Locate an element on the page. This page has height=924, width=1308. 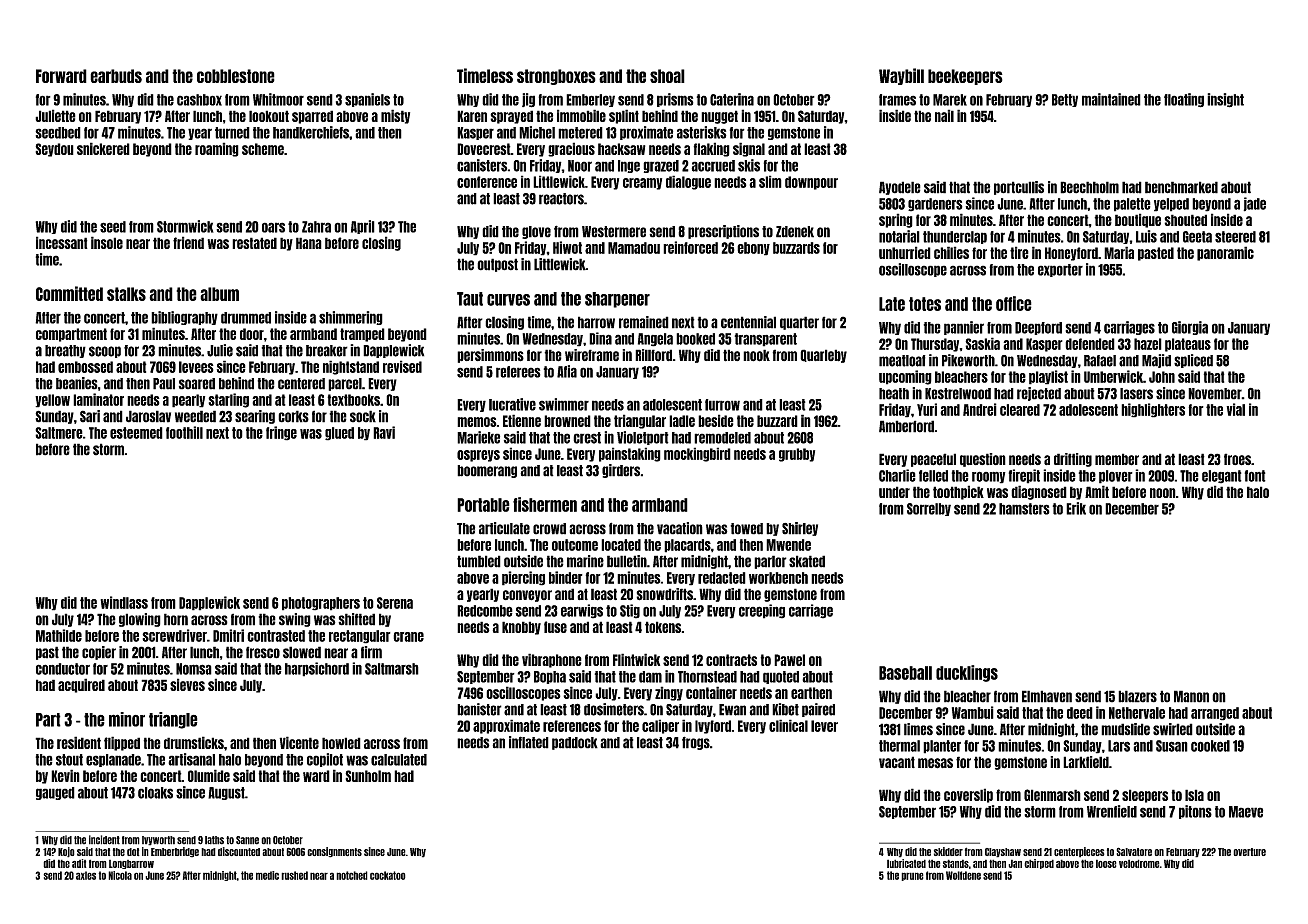
Charlie is located at coordinates (897, 475).
